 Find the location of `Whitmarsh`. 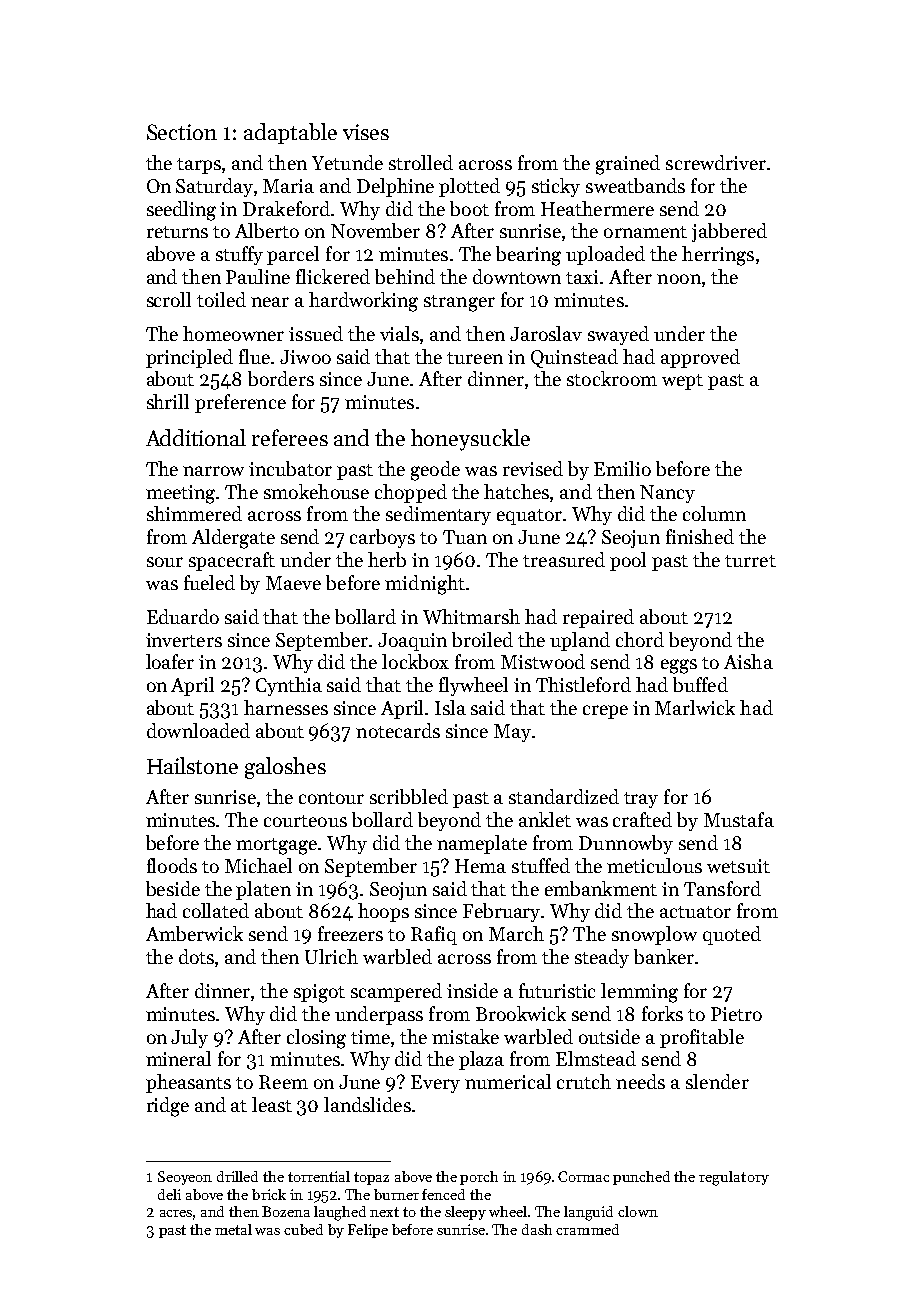

Whitmarsh is located at coordinates (471, 616).
